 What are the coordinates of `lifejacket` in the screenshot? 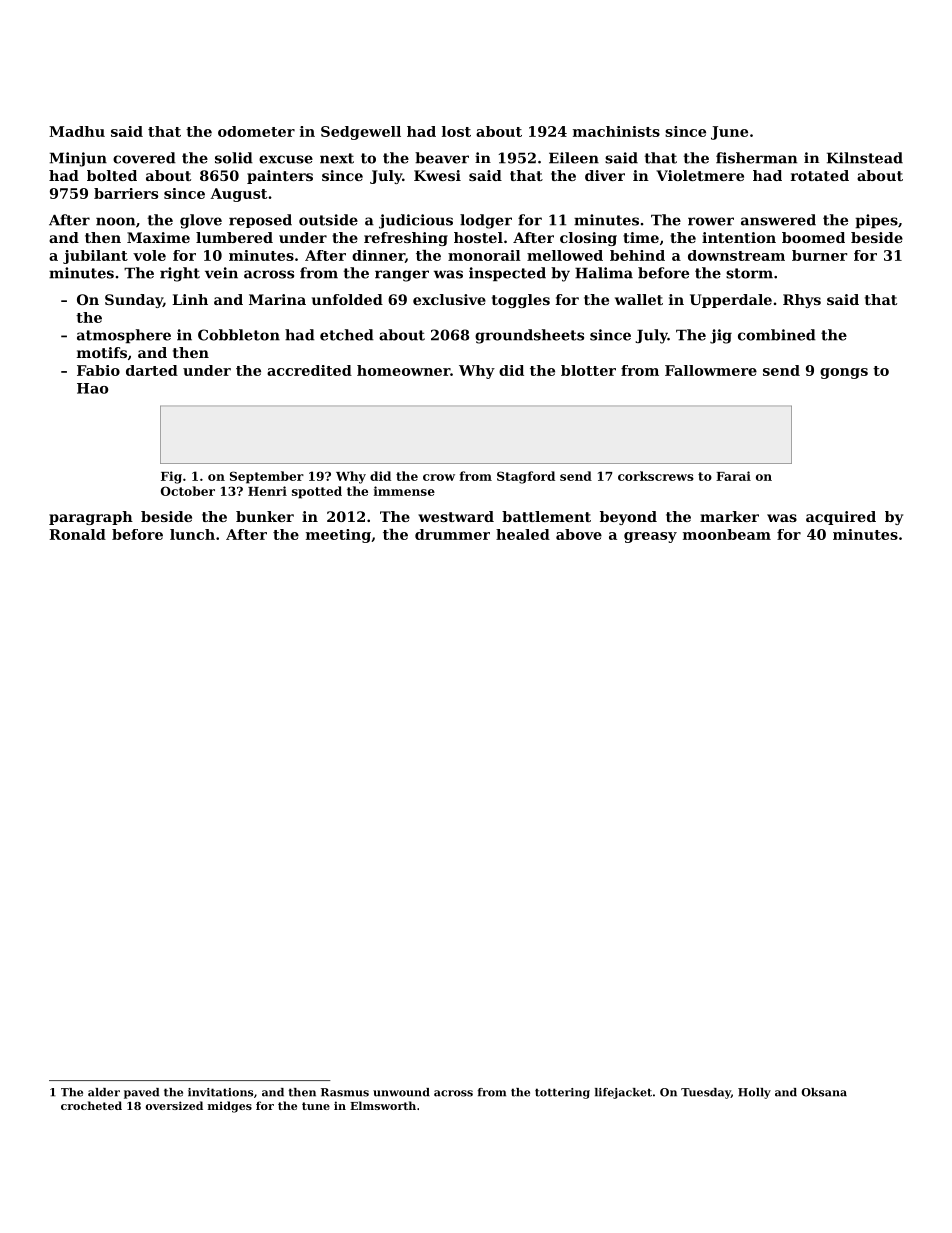 It's located at (623, 1093).
